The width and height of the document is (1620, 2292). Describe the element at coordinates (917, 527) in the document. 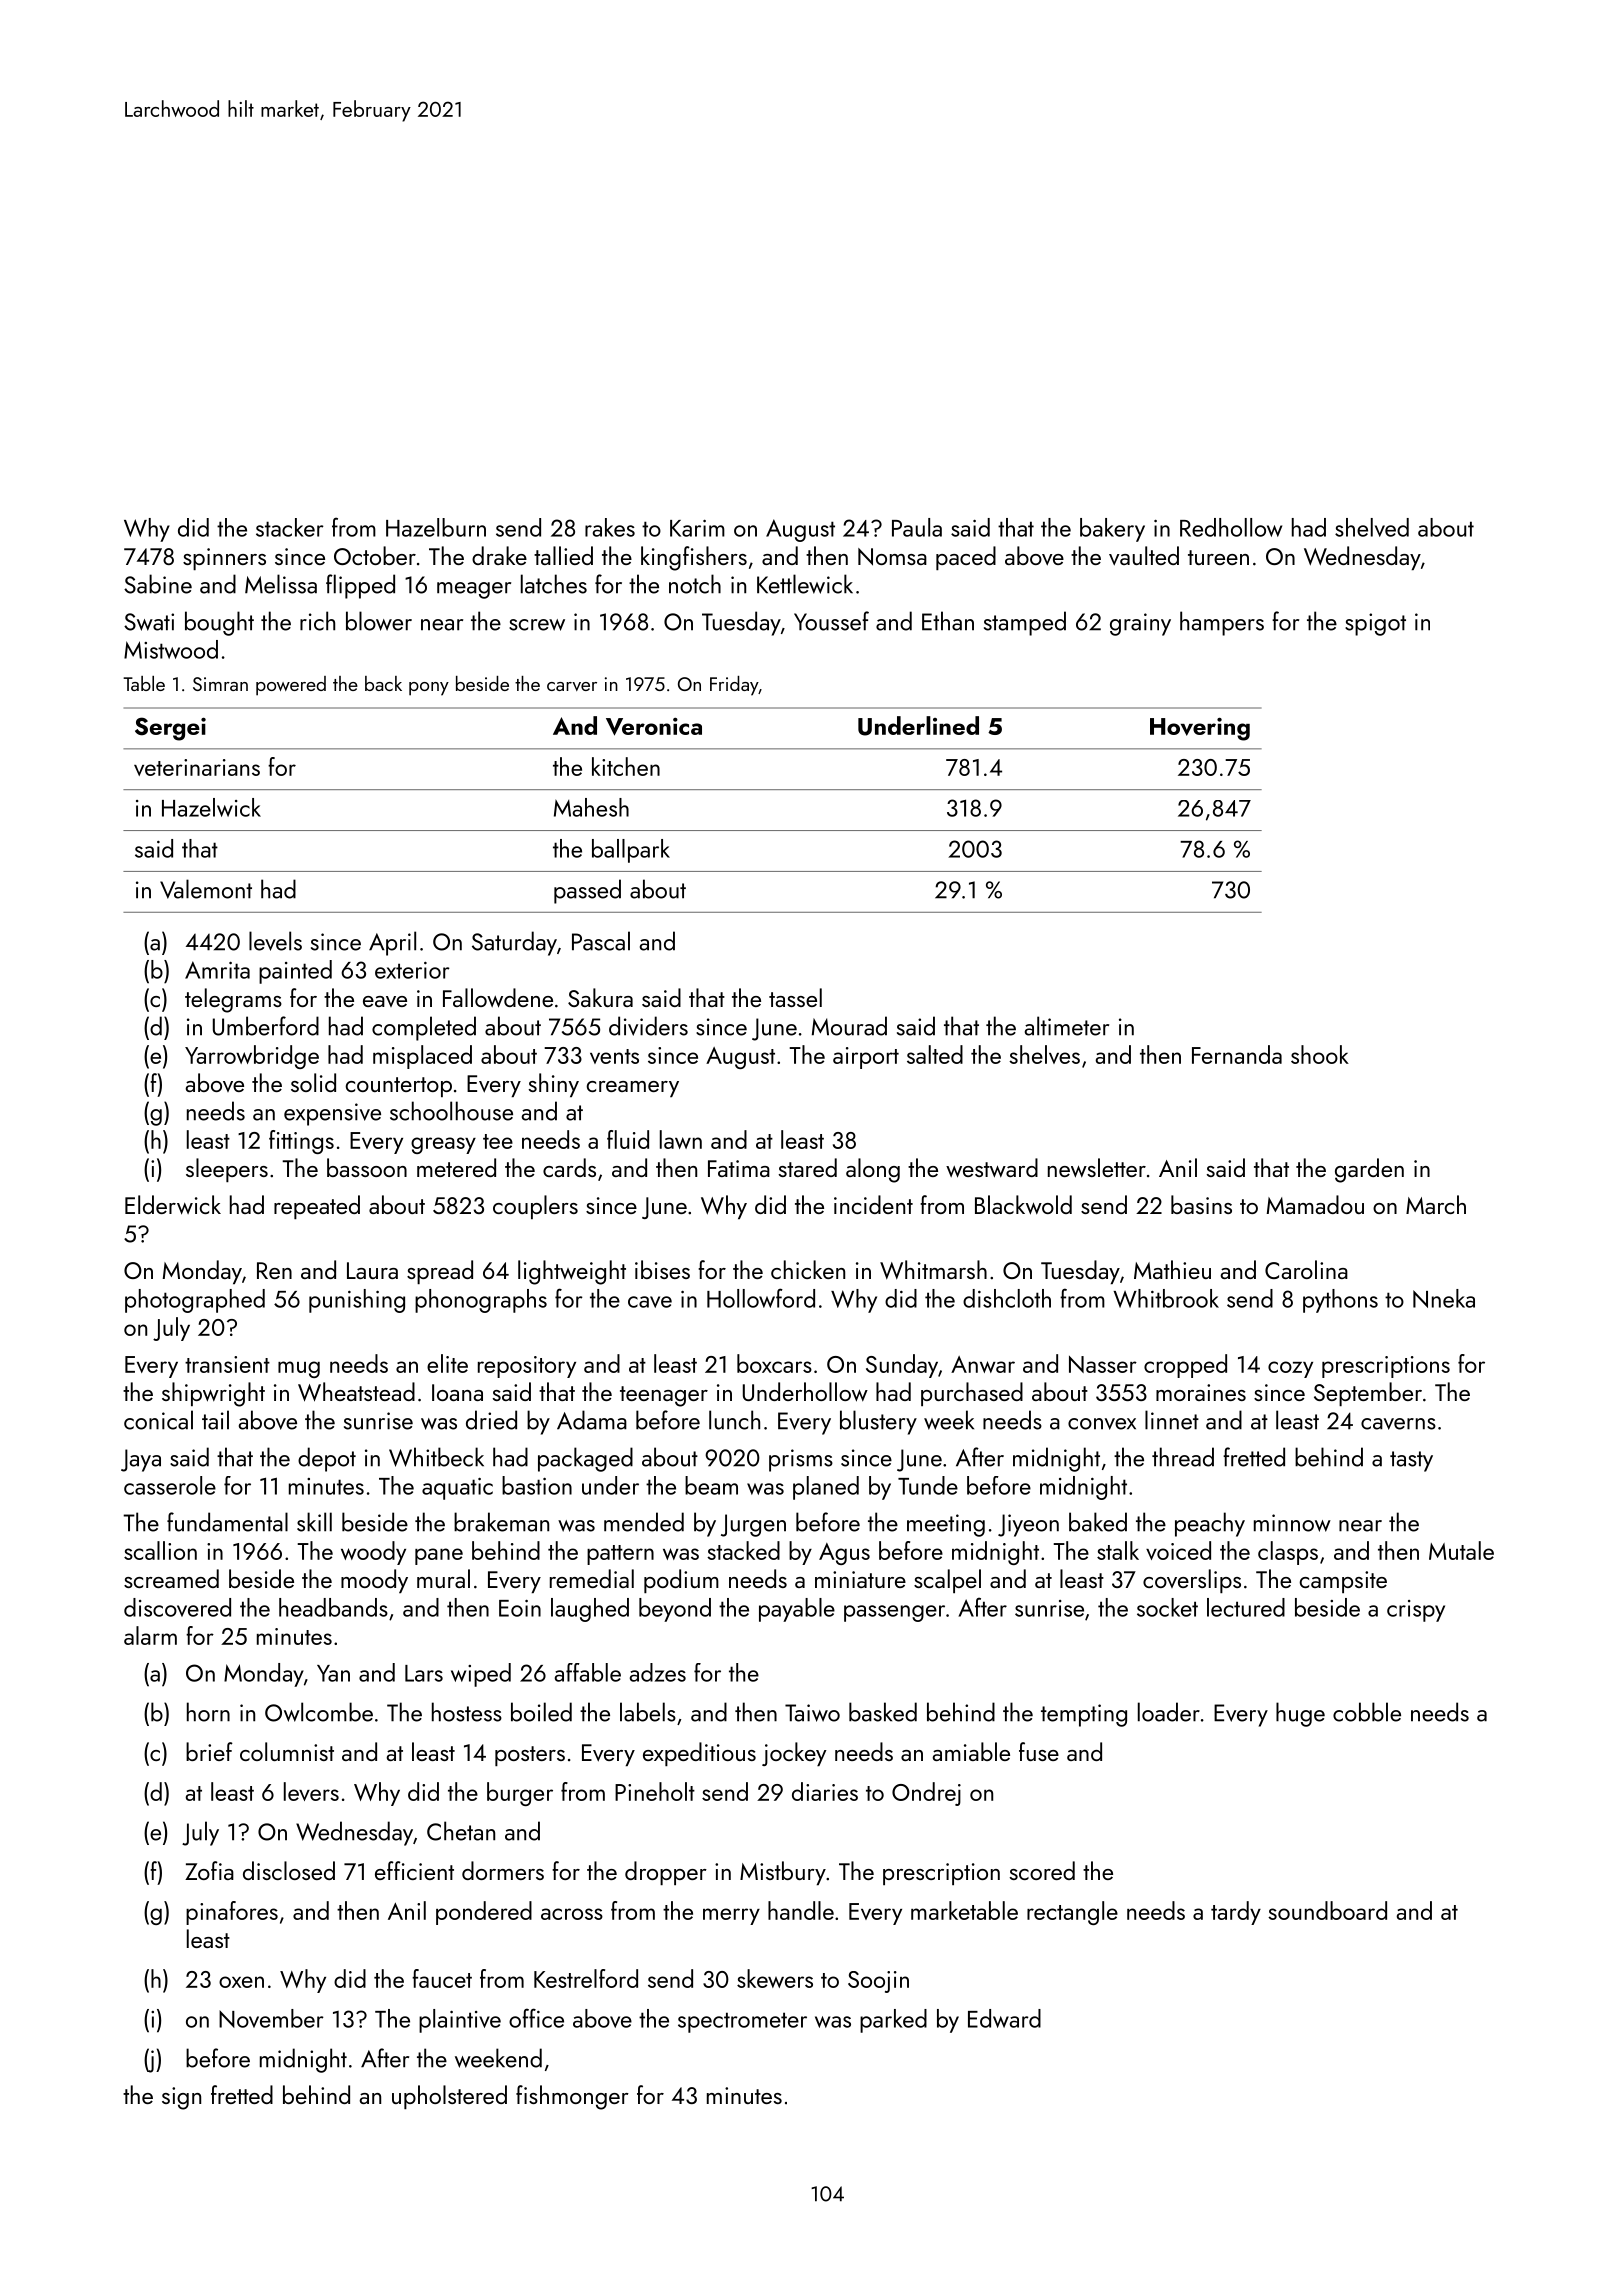

I see `Paula` at that location.
